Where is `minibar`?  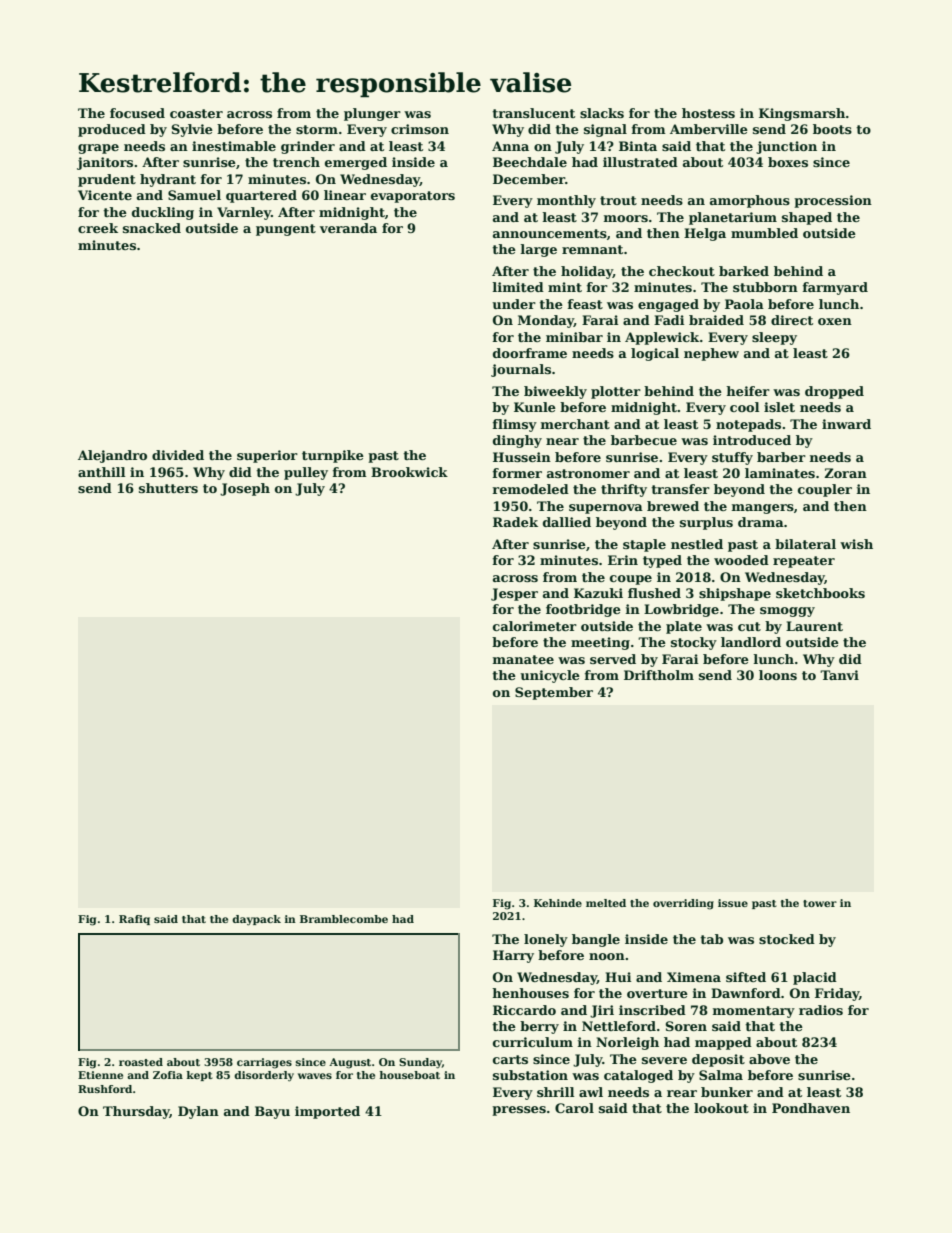
minibar is located at coordinates (574, 337).
